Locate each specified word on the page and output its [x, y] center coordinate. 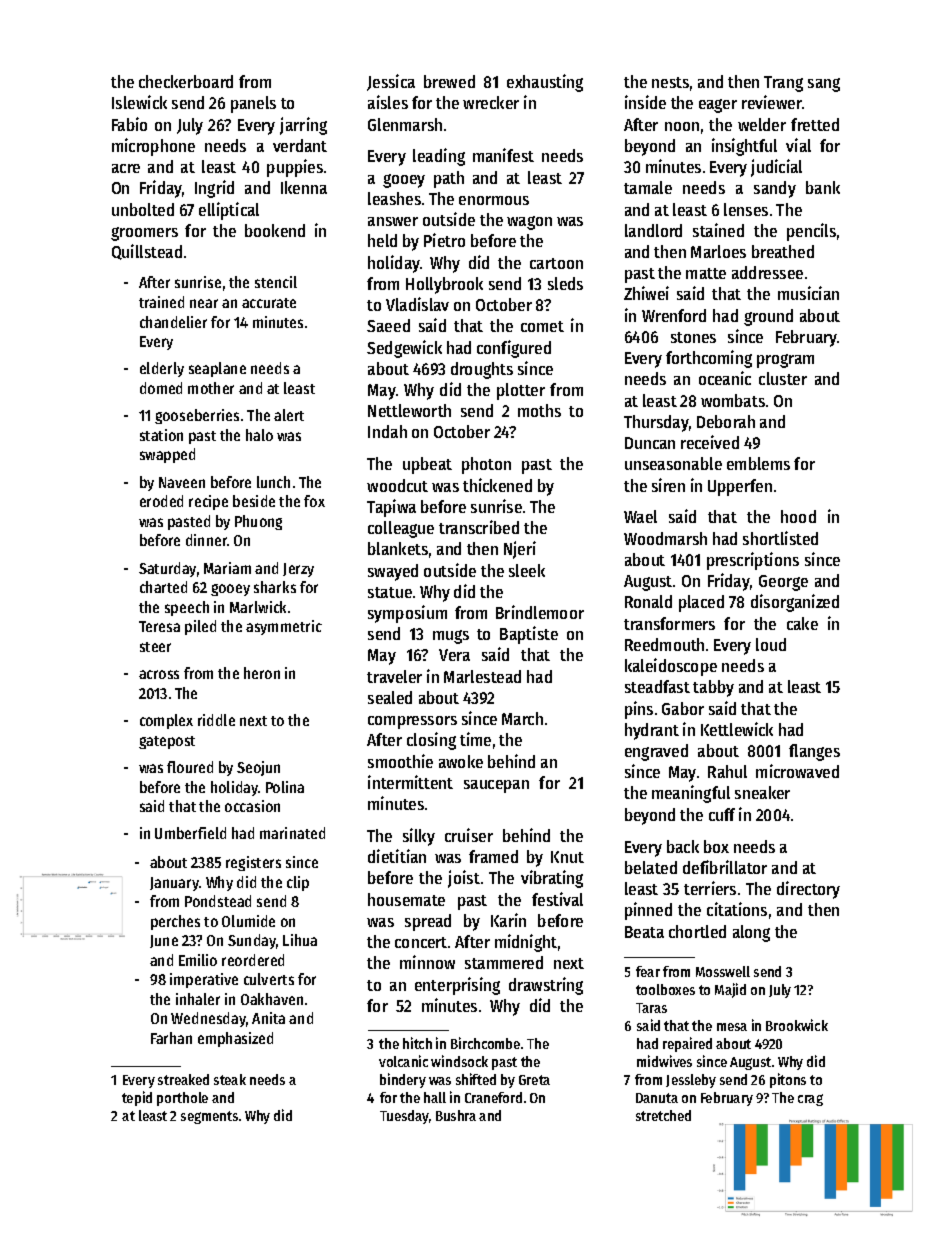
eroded [161, 501]
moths [539, 410]
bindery [403, 1080]
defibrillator [725, 867]
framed [493, 856]
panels [253, 104]
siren [668, 485]
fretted [815, 124]
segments [209, 1117]
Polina [285, 787]
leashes [394, 198]
